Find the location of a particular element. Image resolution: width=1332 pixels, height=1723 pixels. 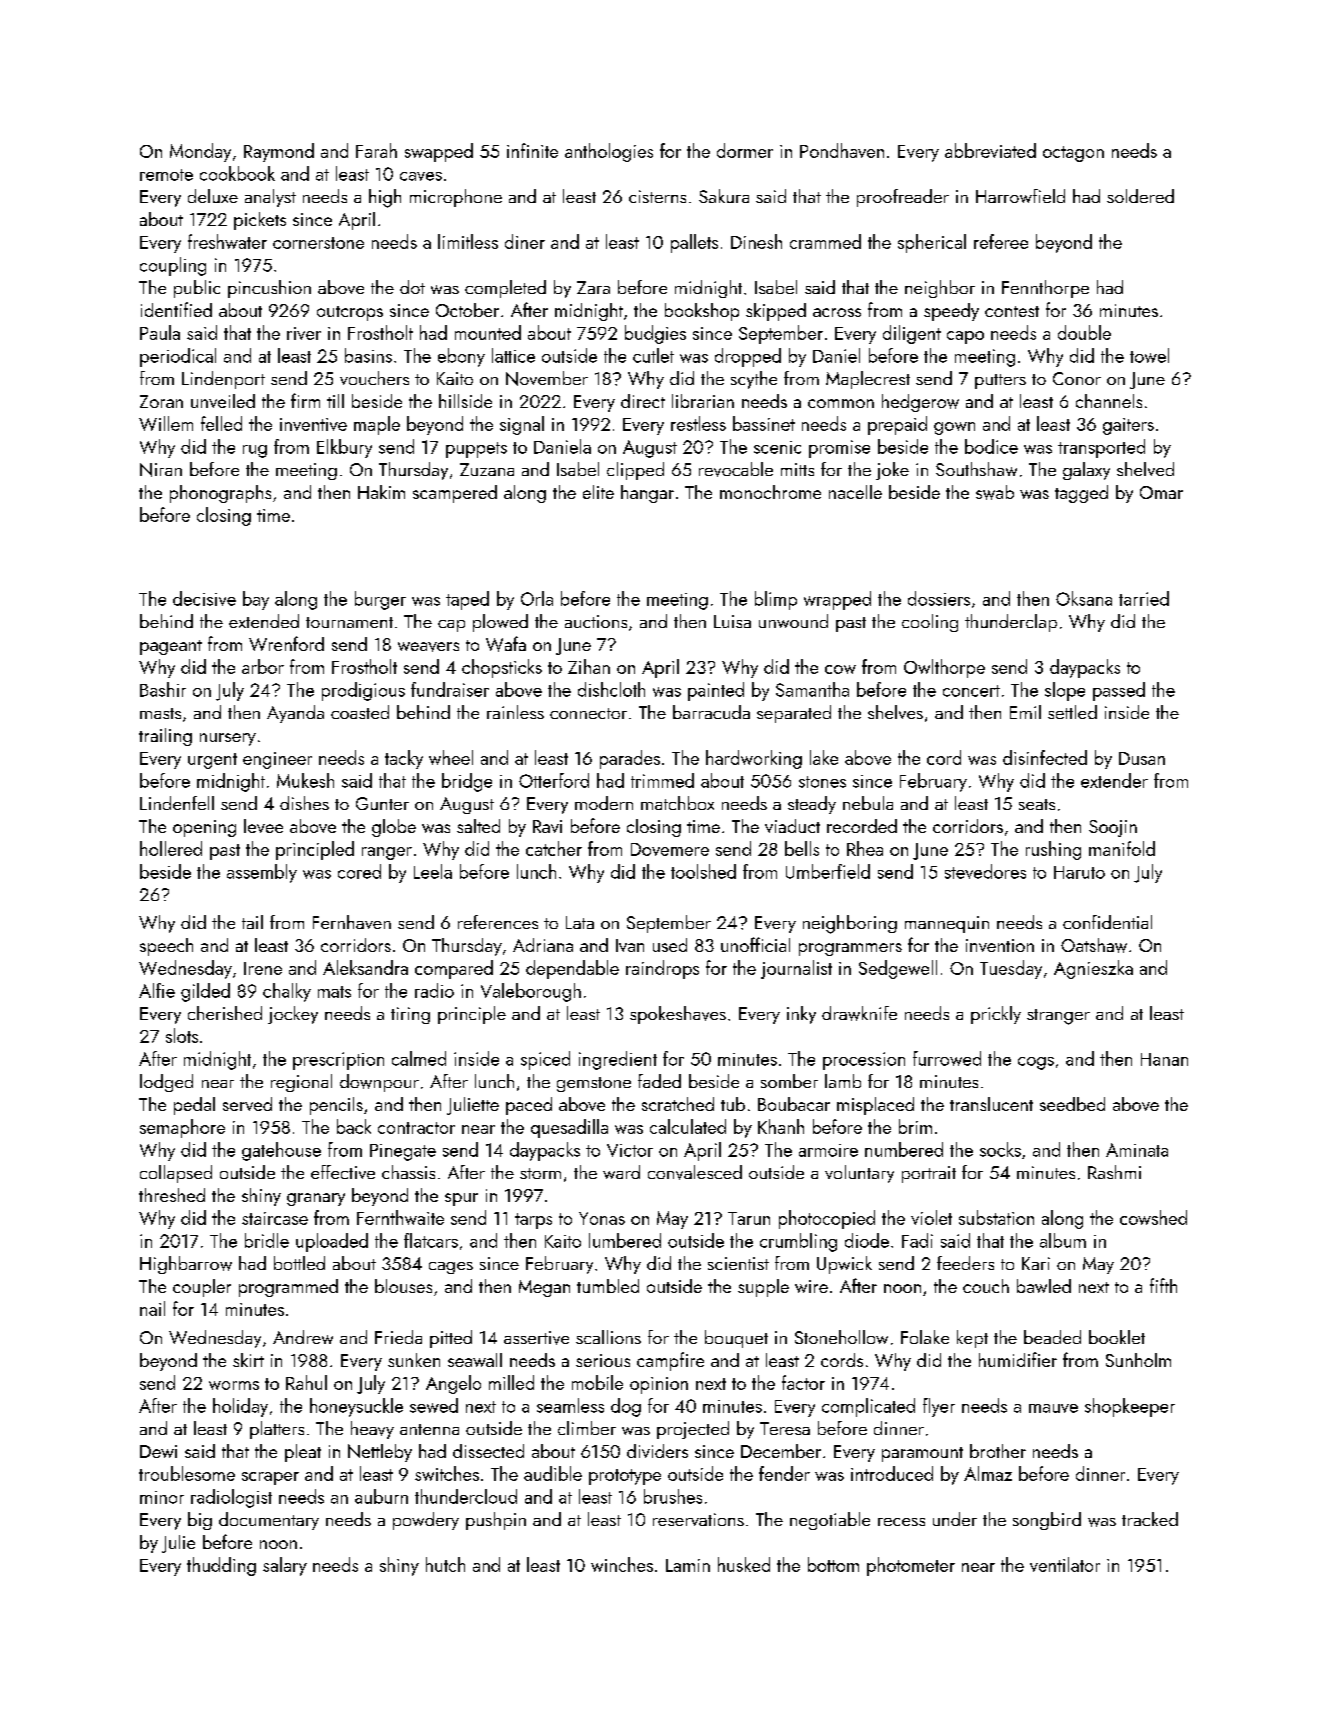

matchbox is located at coordinates (677, 803).
